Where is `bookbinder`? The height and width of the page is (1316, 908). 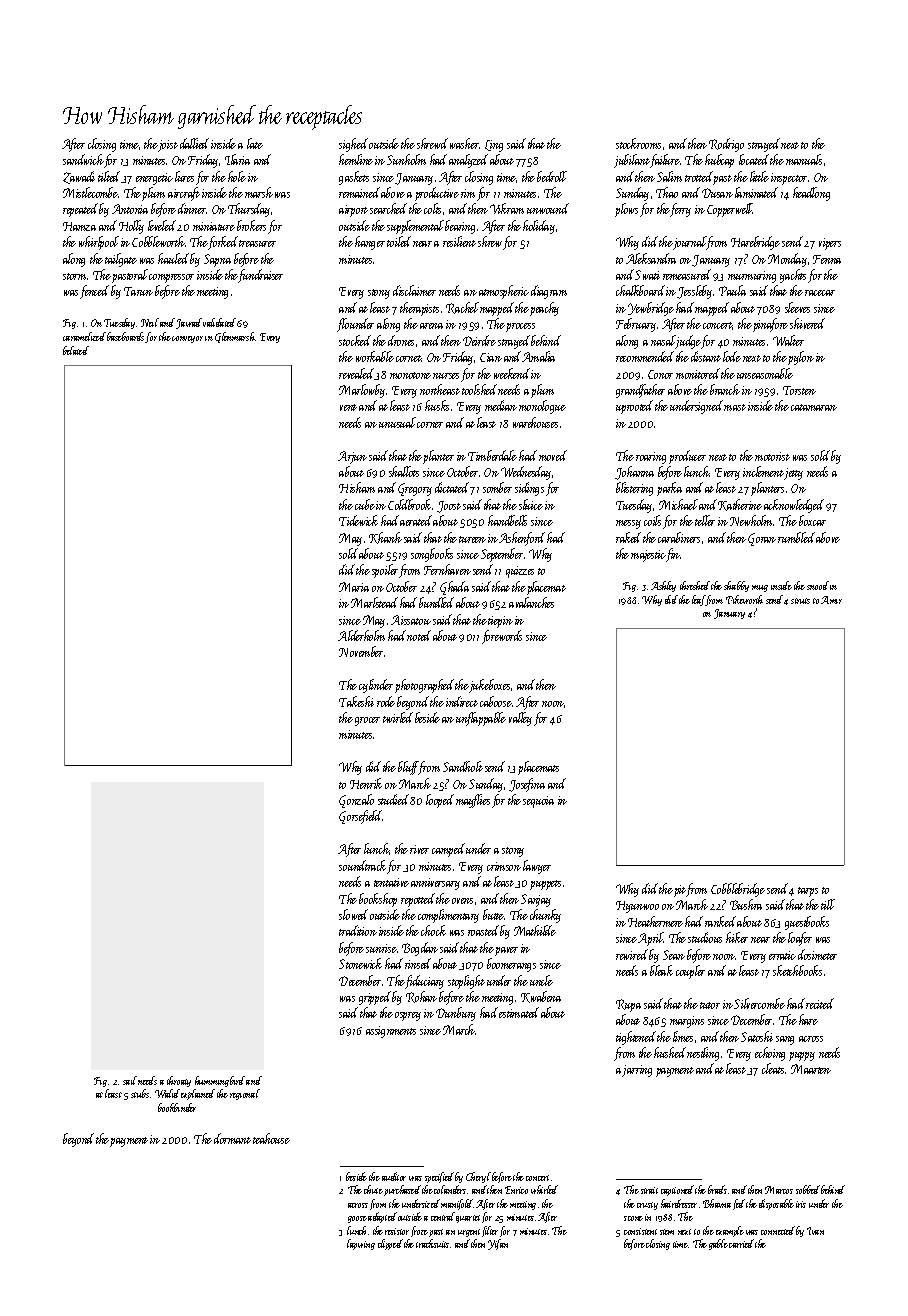 bookbinder is located at coordinates (177, 1107).
